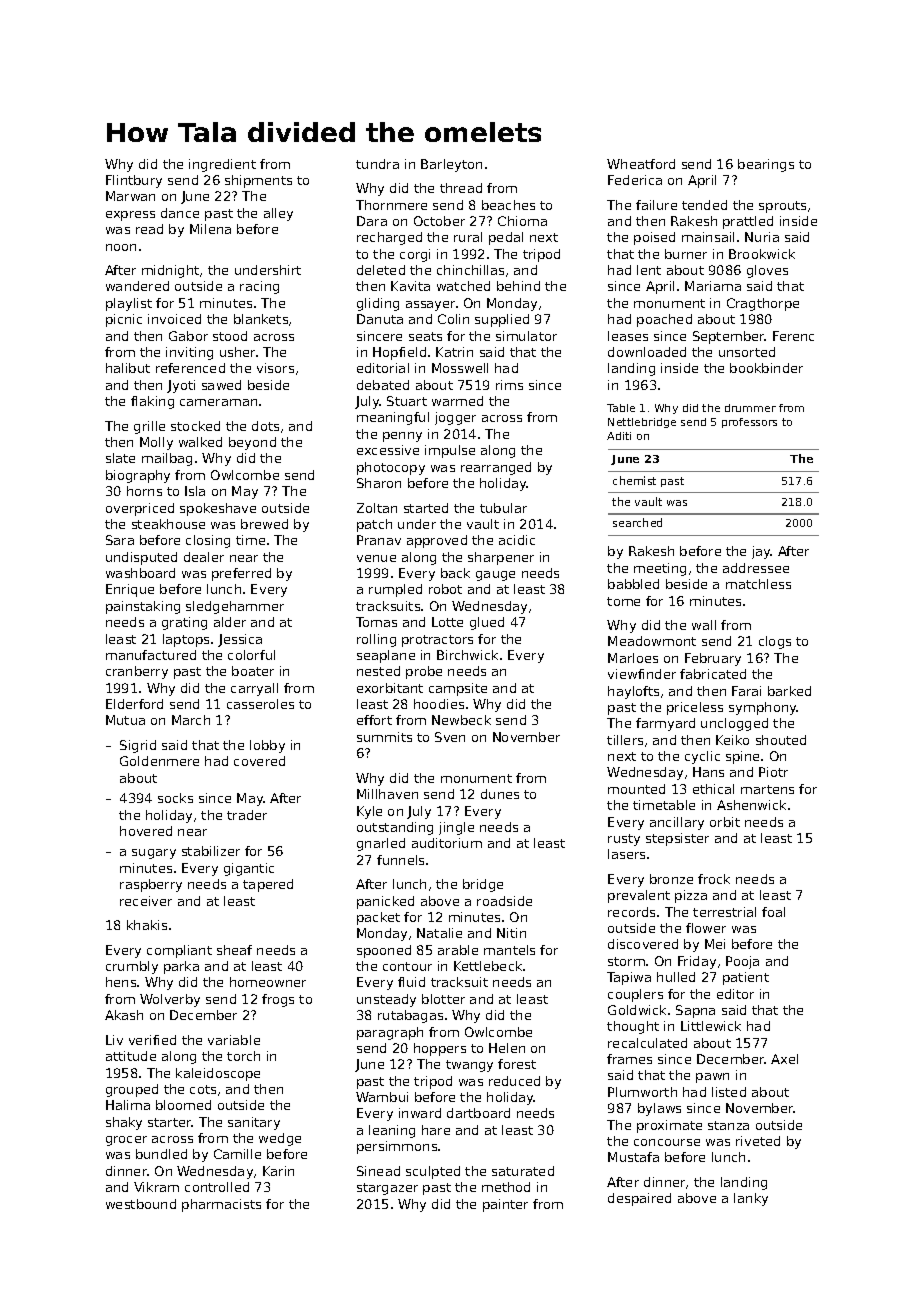  Describe the element at coordinates (647, 352) in the screenshot. I see `downloaded` at that location.
